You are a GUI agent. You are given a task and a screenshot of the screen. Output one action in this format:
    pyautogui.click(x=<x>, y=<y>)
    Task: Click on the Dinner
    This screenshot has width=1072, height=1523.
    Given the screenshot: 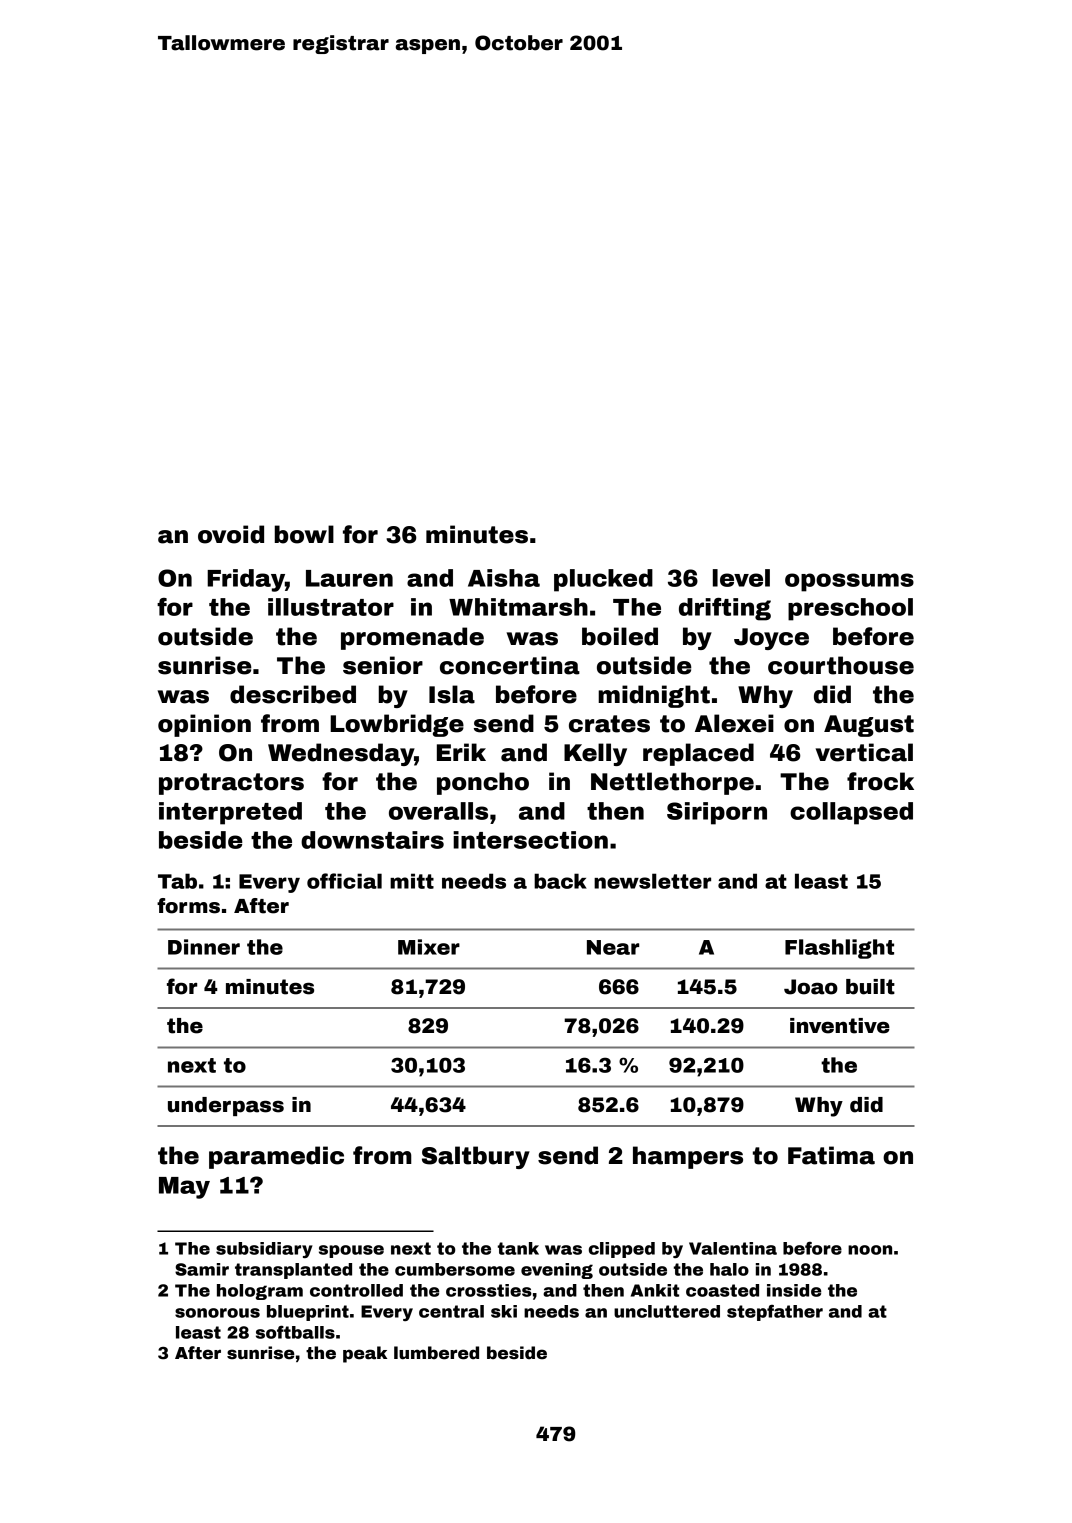 What is the action you would take?
    pyautogui.click(x=204, y=947)
